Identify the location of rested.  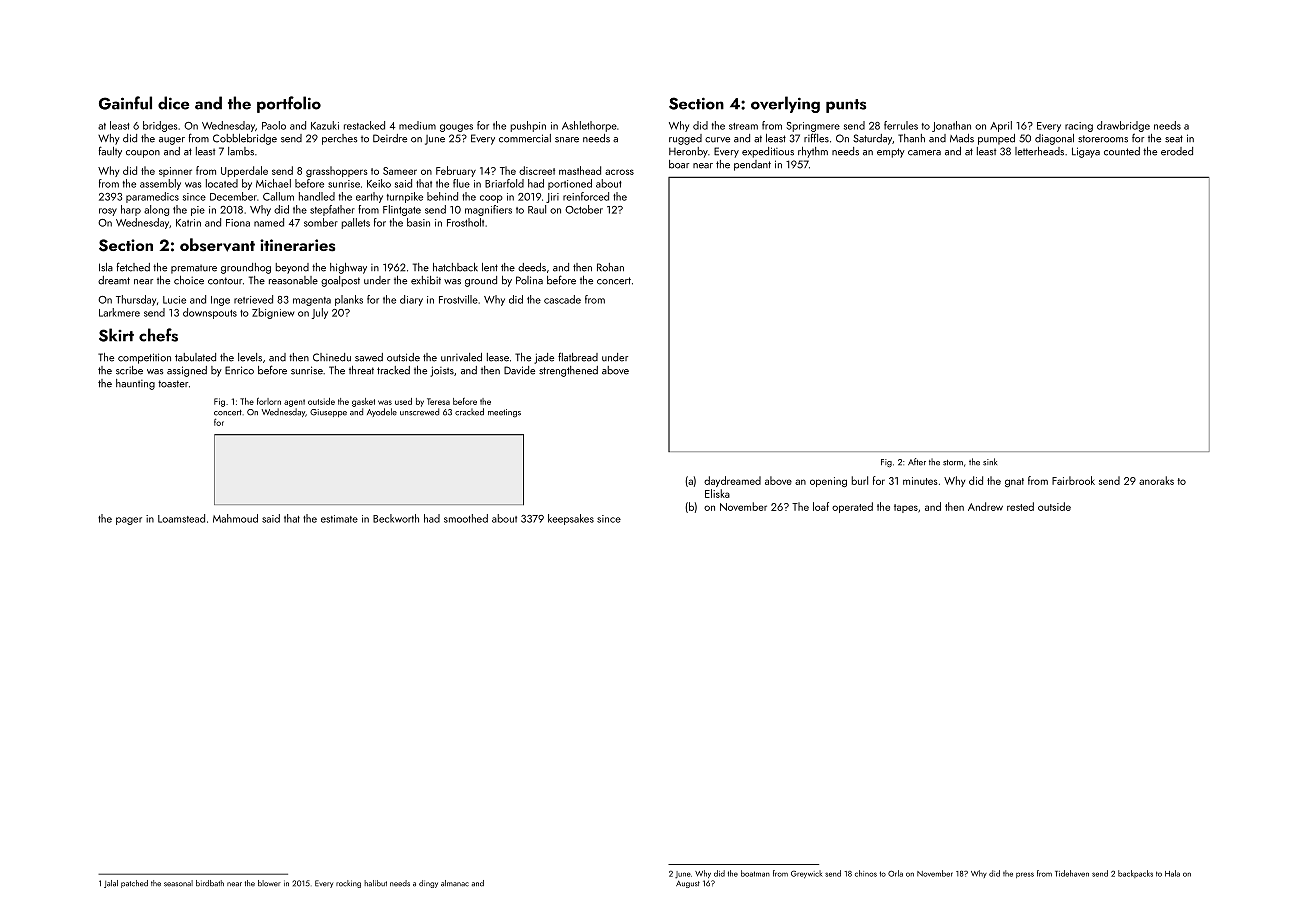
(1020, 506).
